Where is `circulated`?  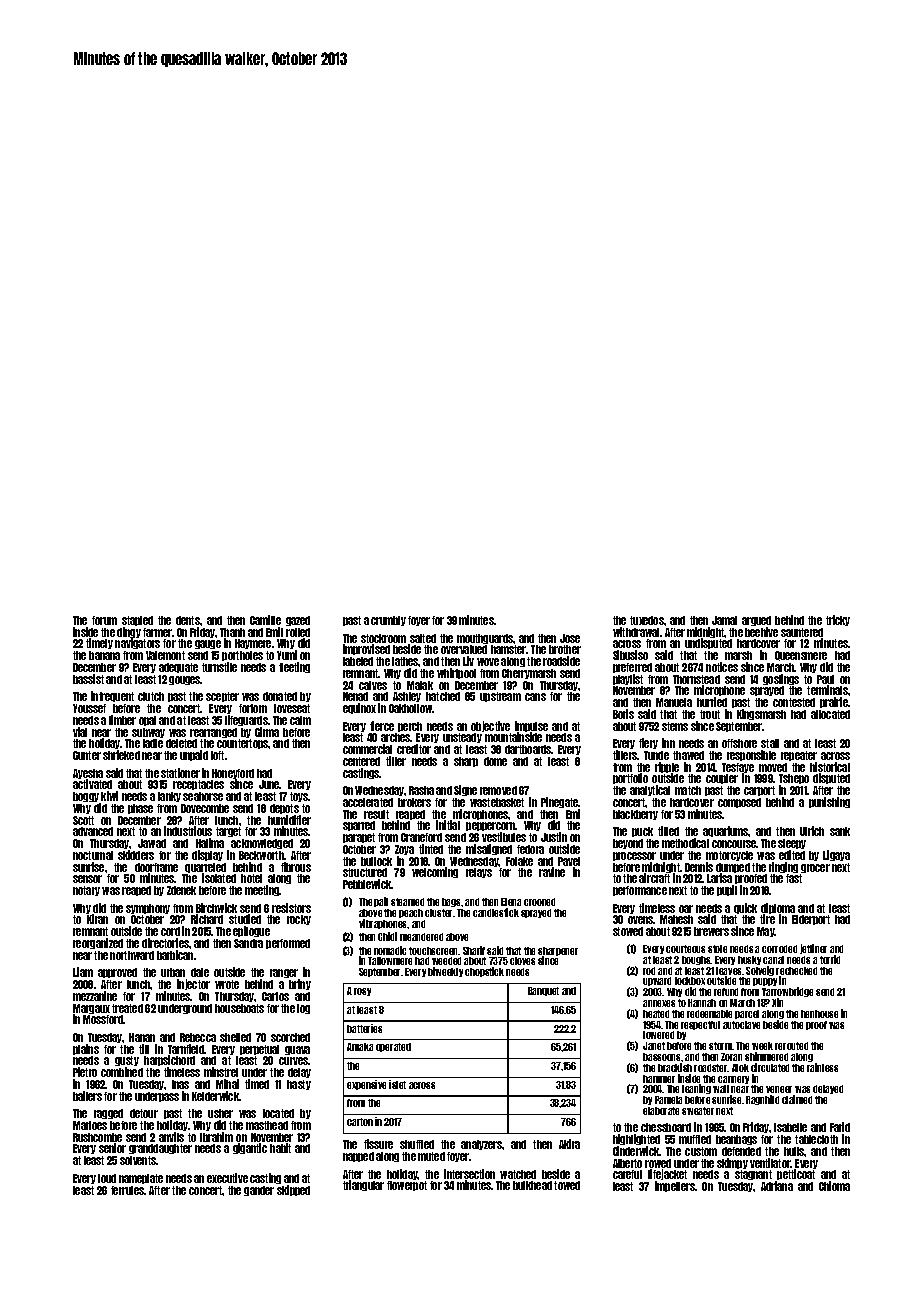
circulated is located at coordinates (770, 1067).
